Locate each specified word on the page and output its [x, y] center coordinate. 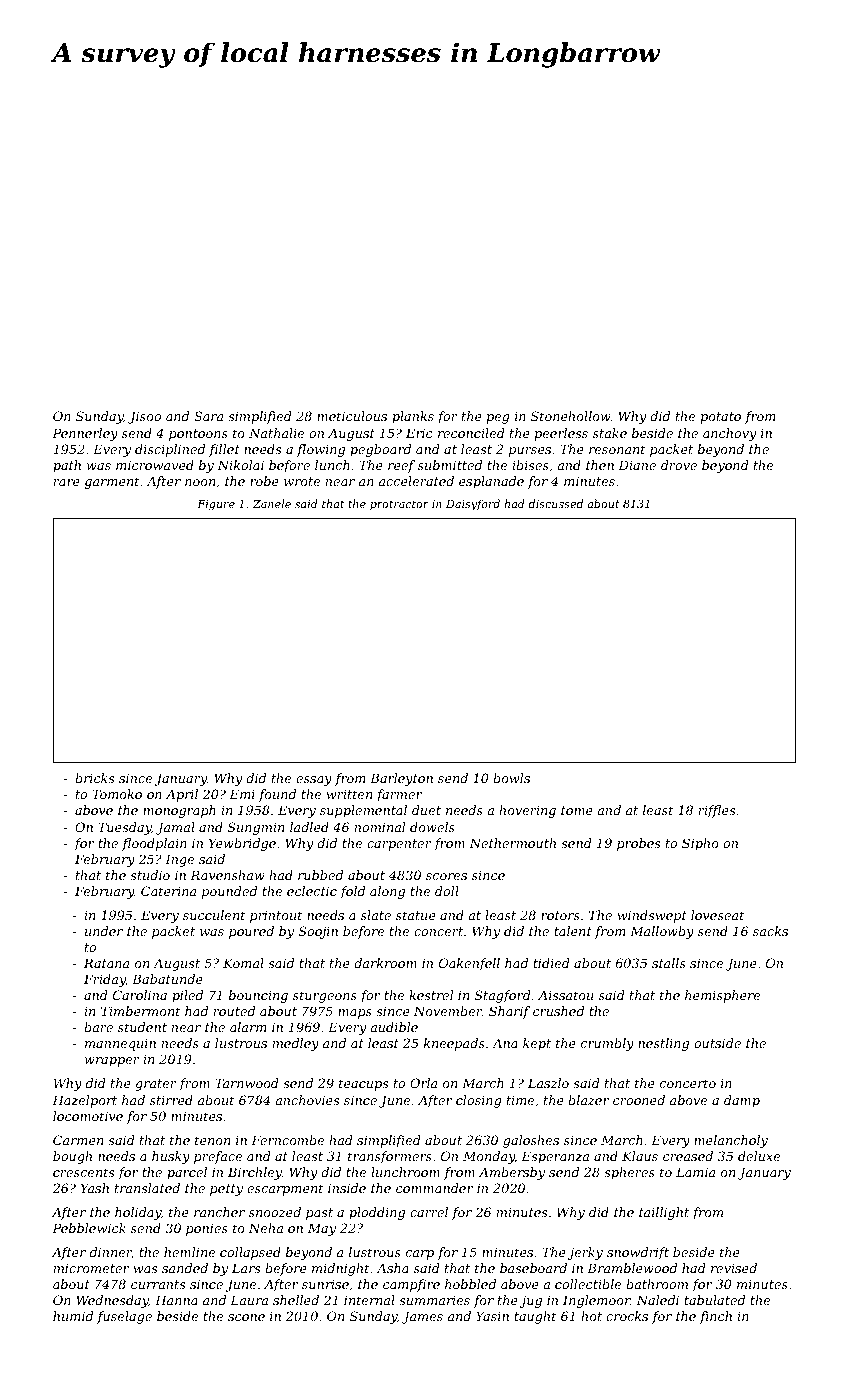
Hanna [176, 1300]
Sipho [700, 844]
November [448, 1011]
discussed [556, 503]
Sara [208, 416]
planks [413, 417]
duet [426, 810]
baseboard [533, 1268]
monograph [179, 811]
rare [67, 482]
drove [679, 465]
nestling [663, 1044]
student [142, 1027]
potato [720, 418]
